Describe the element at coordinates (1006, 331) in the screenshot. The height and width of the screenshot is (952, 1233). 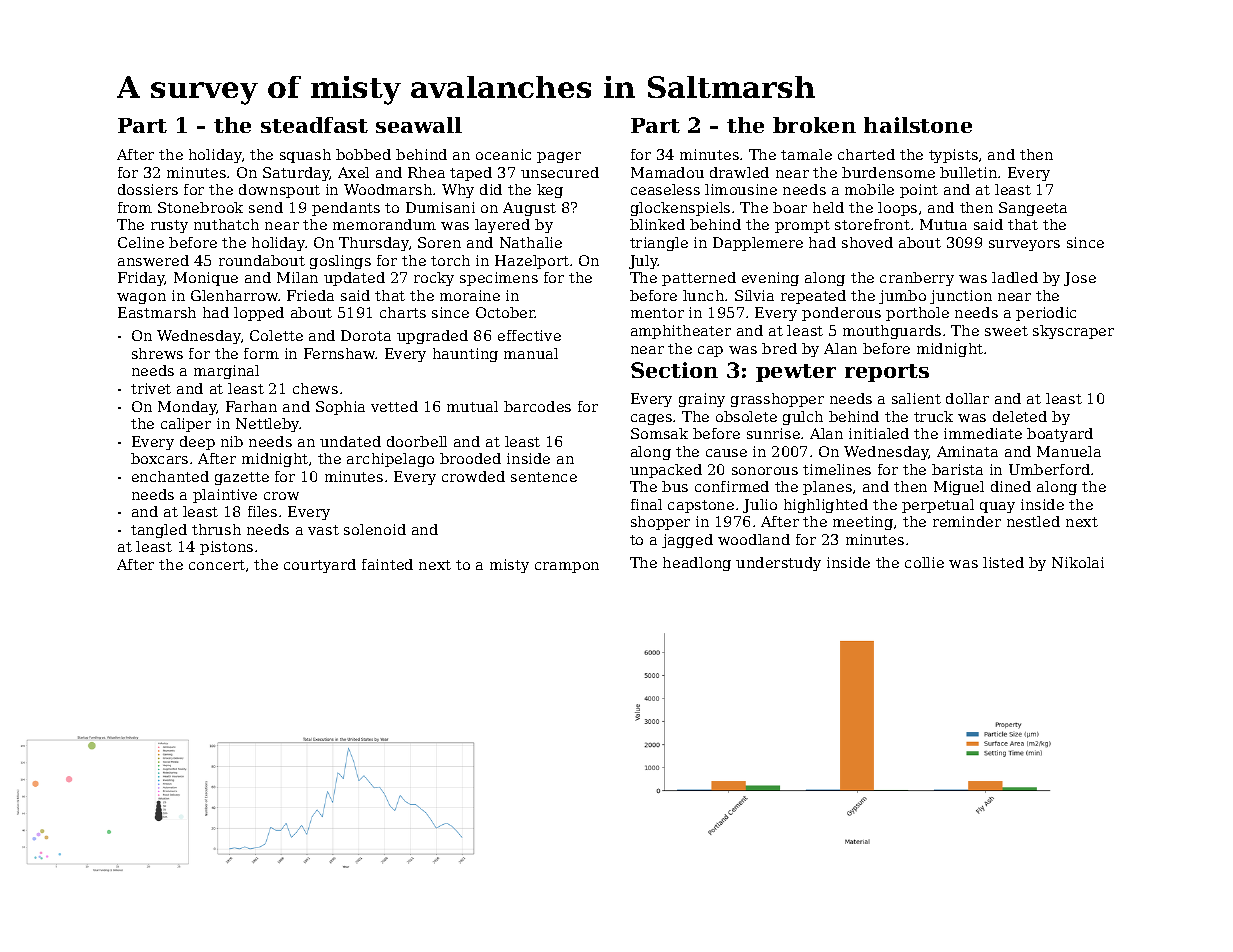
I see `sweet` at that location.
